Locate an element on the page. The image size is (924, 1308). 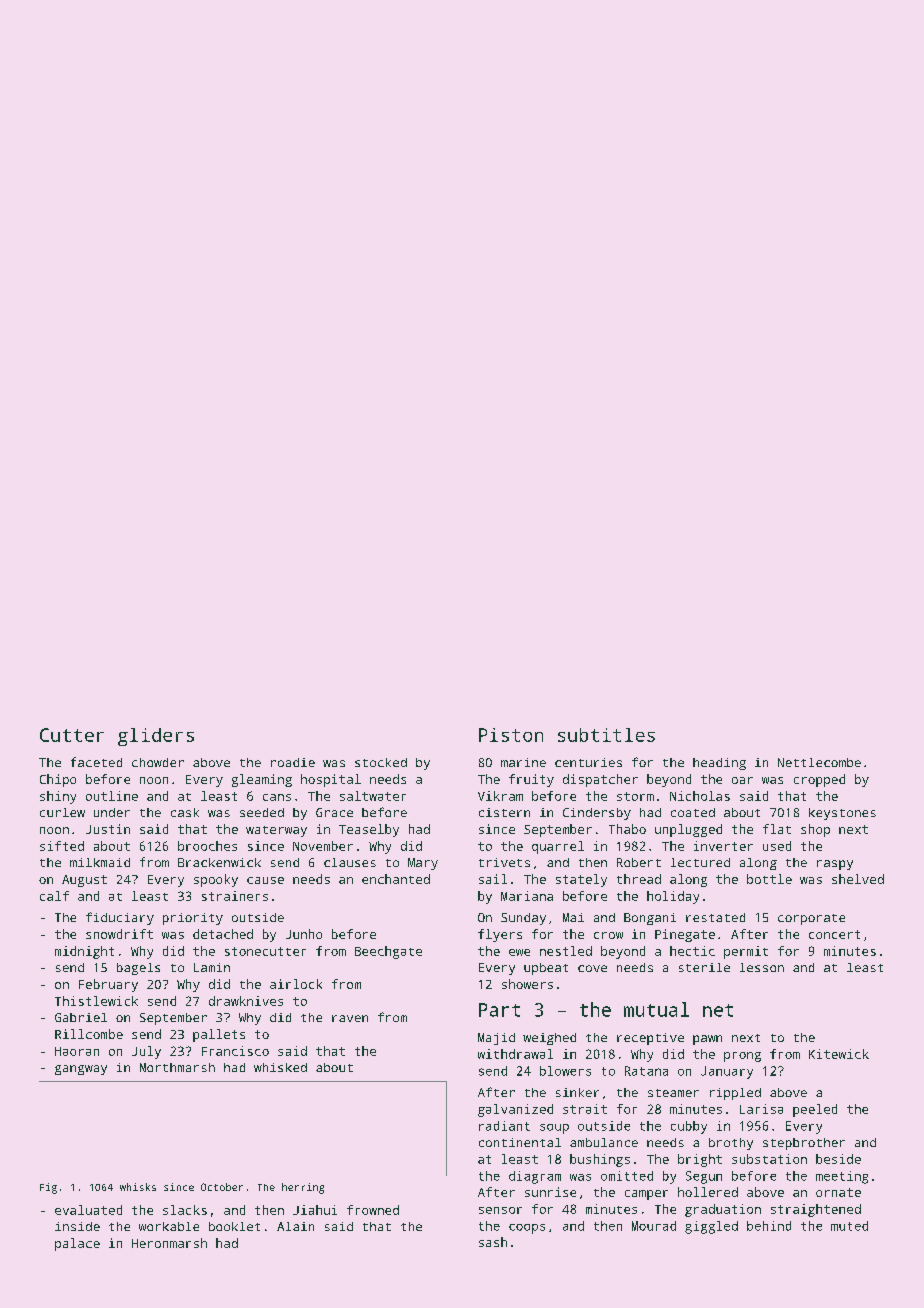
subtitles is located at coordinates (606, 735).
